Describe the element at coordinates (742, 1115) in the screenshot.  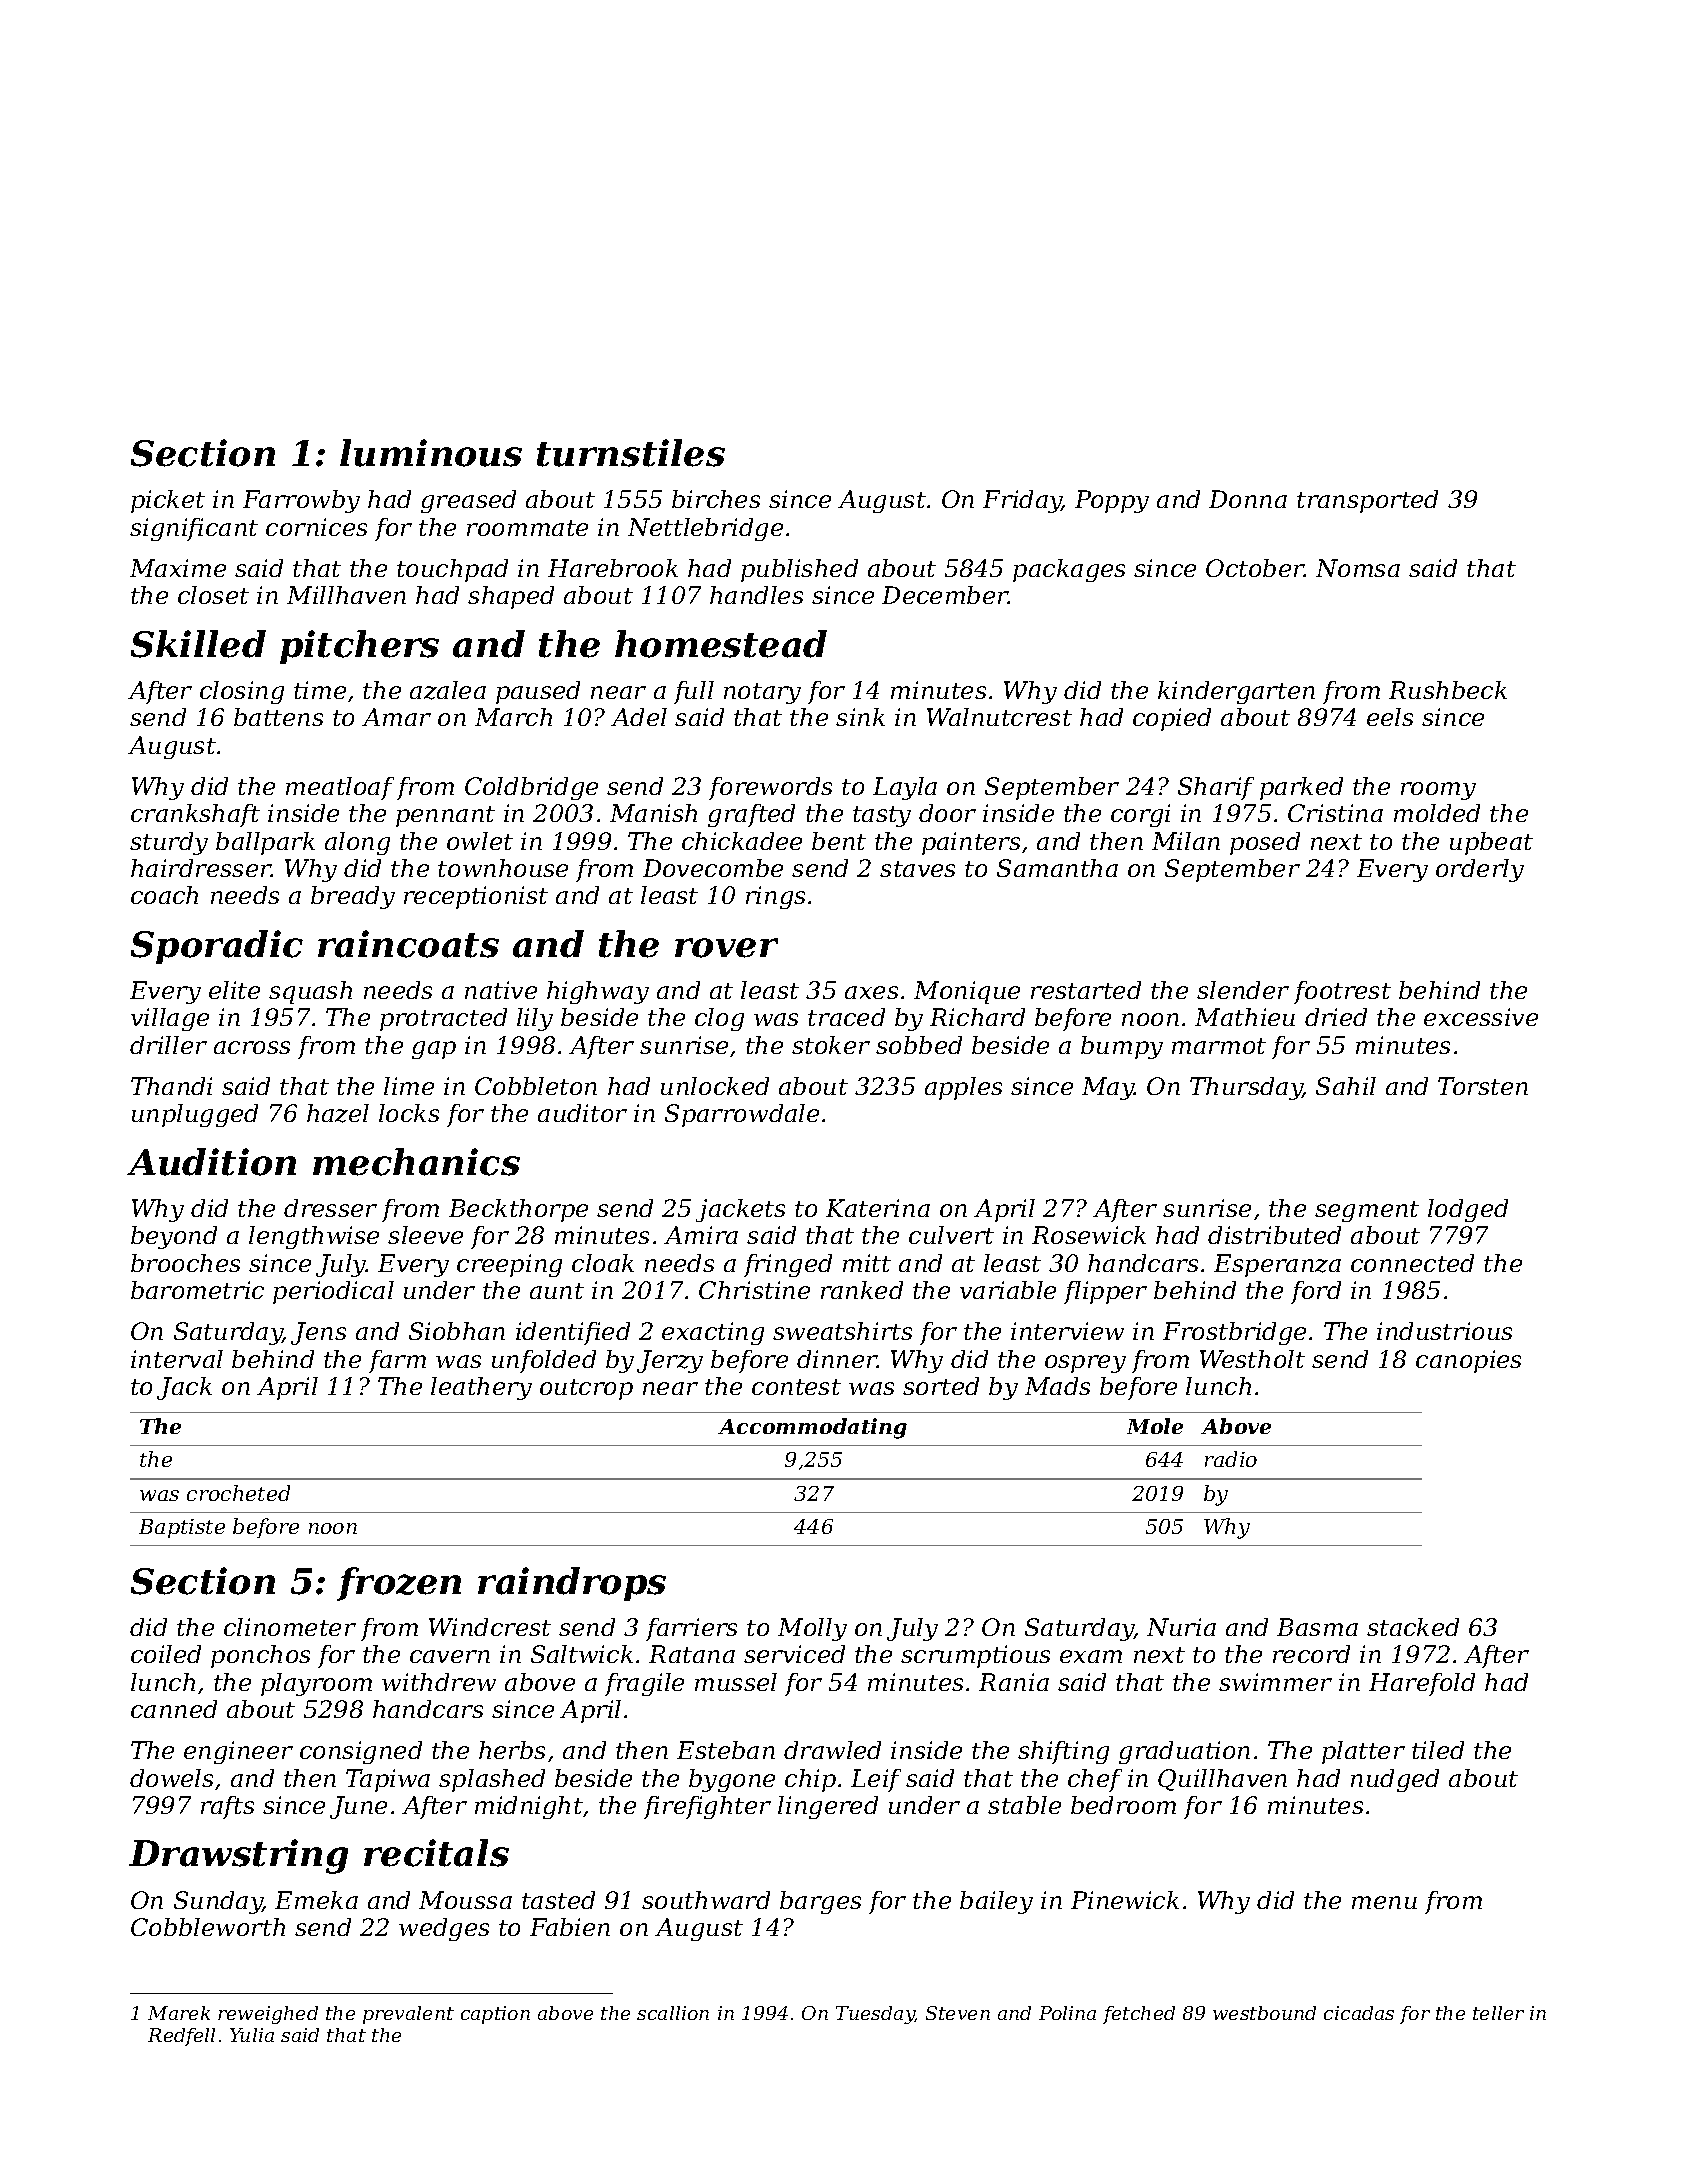
I see `Sparrowdale` at that location.
